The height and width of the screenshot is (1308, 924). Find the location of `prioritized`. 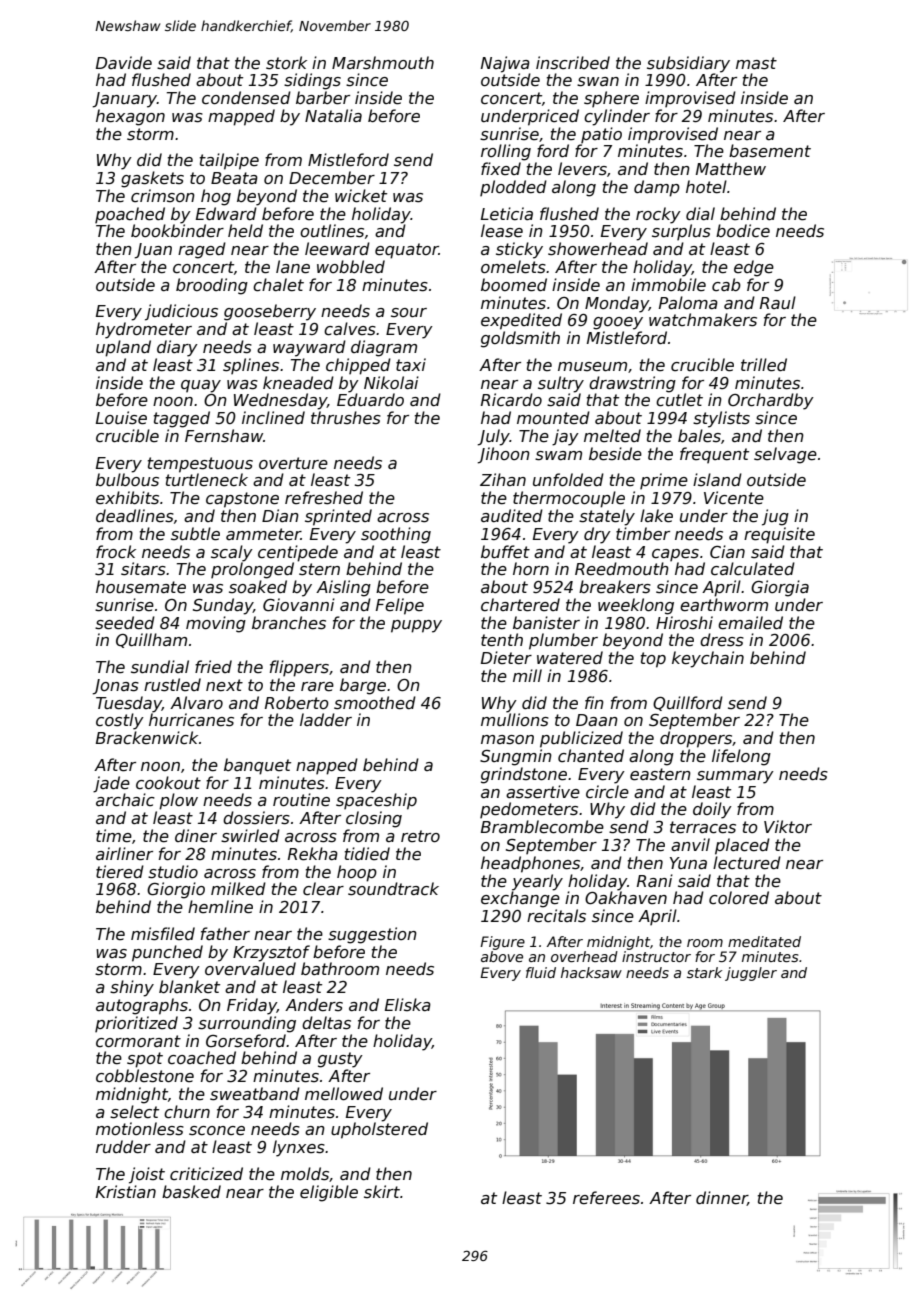

prioritized is located at coordinates (136, 1024).
